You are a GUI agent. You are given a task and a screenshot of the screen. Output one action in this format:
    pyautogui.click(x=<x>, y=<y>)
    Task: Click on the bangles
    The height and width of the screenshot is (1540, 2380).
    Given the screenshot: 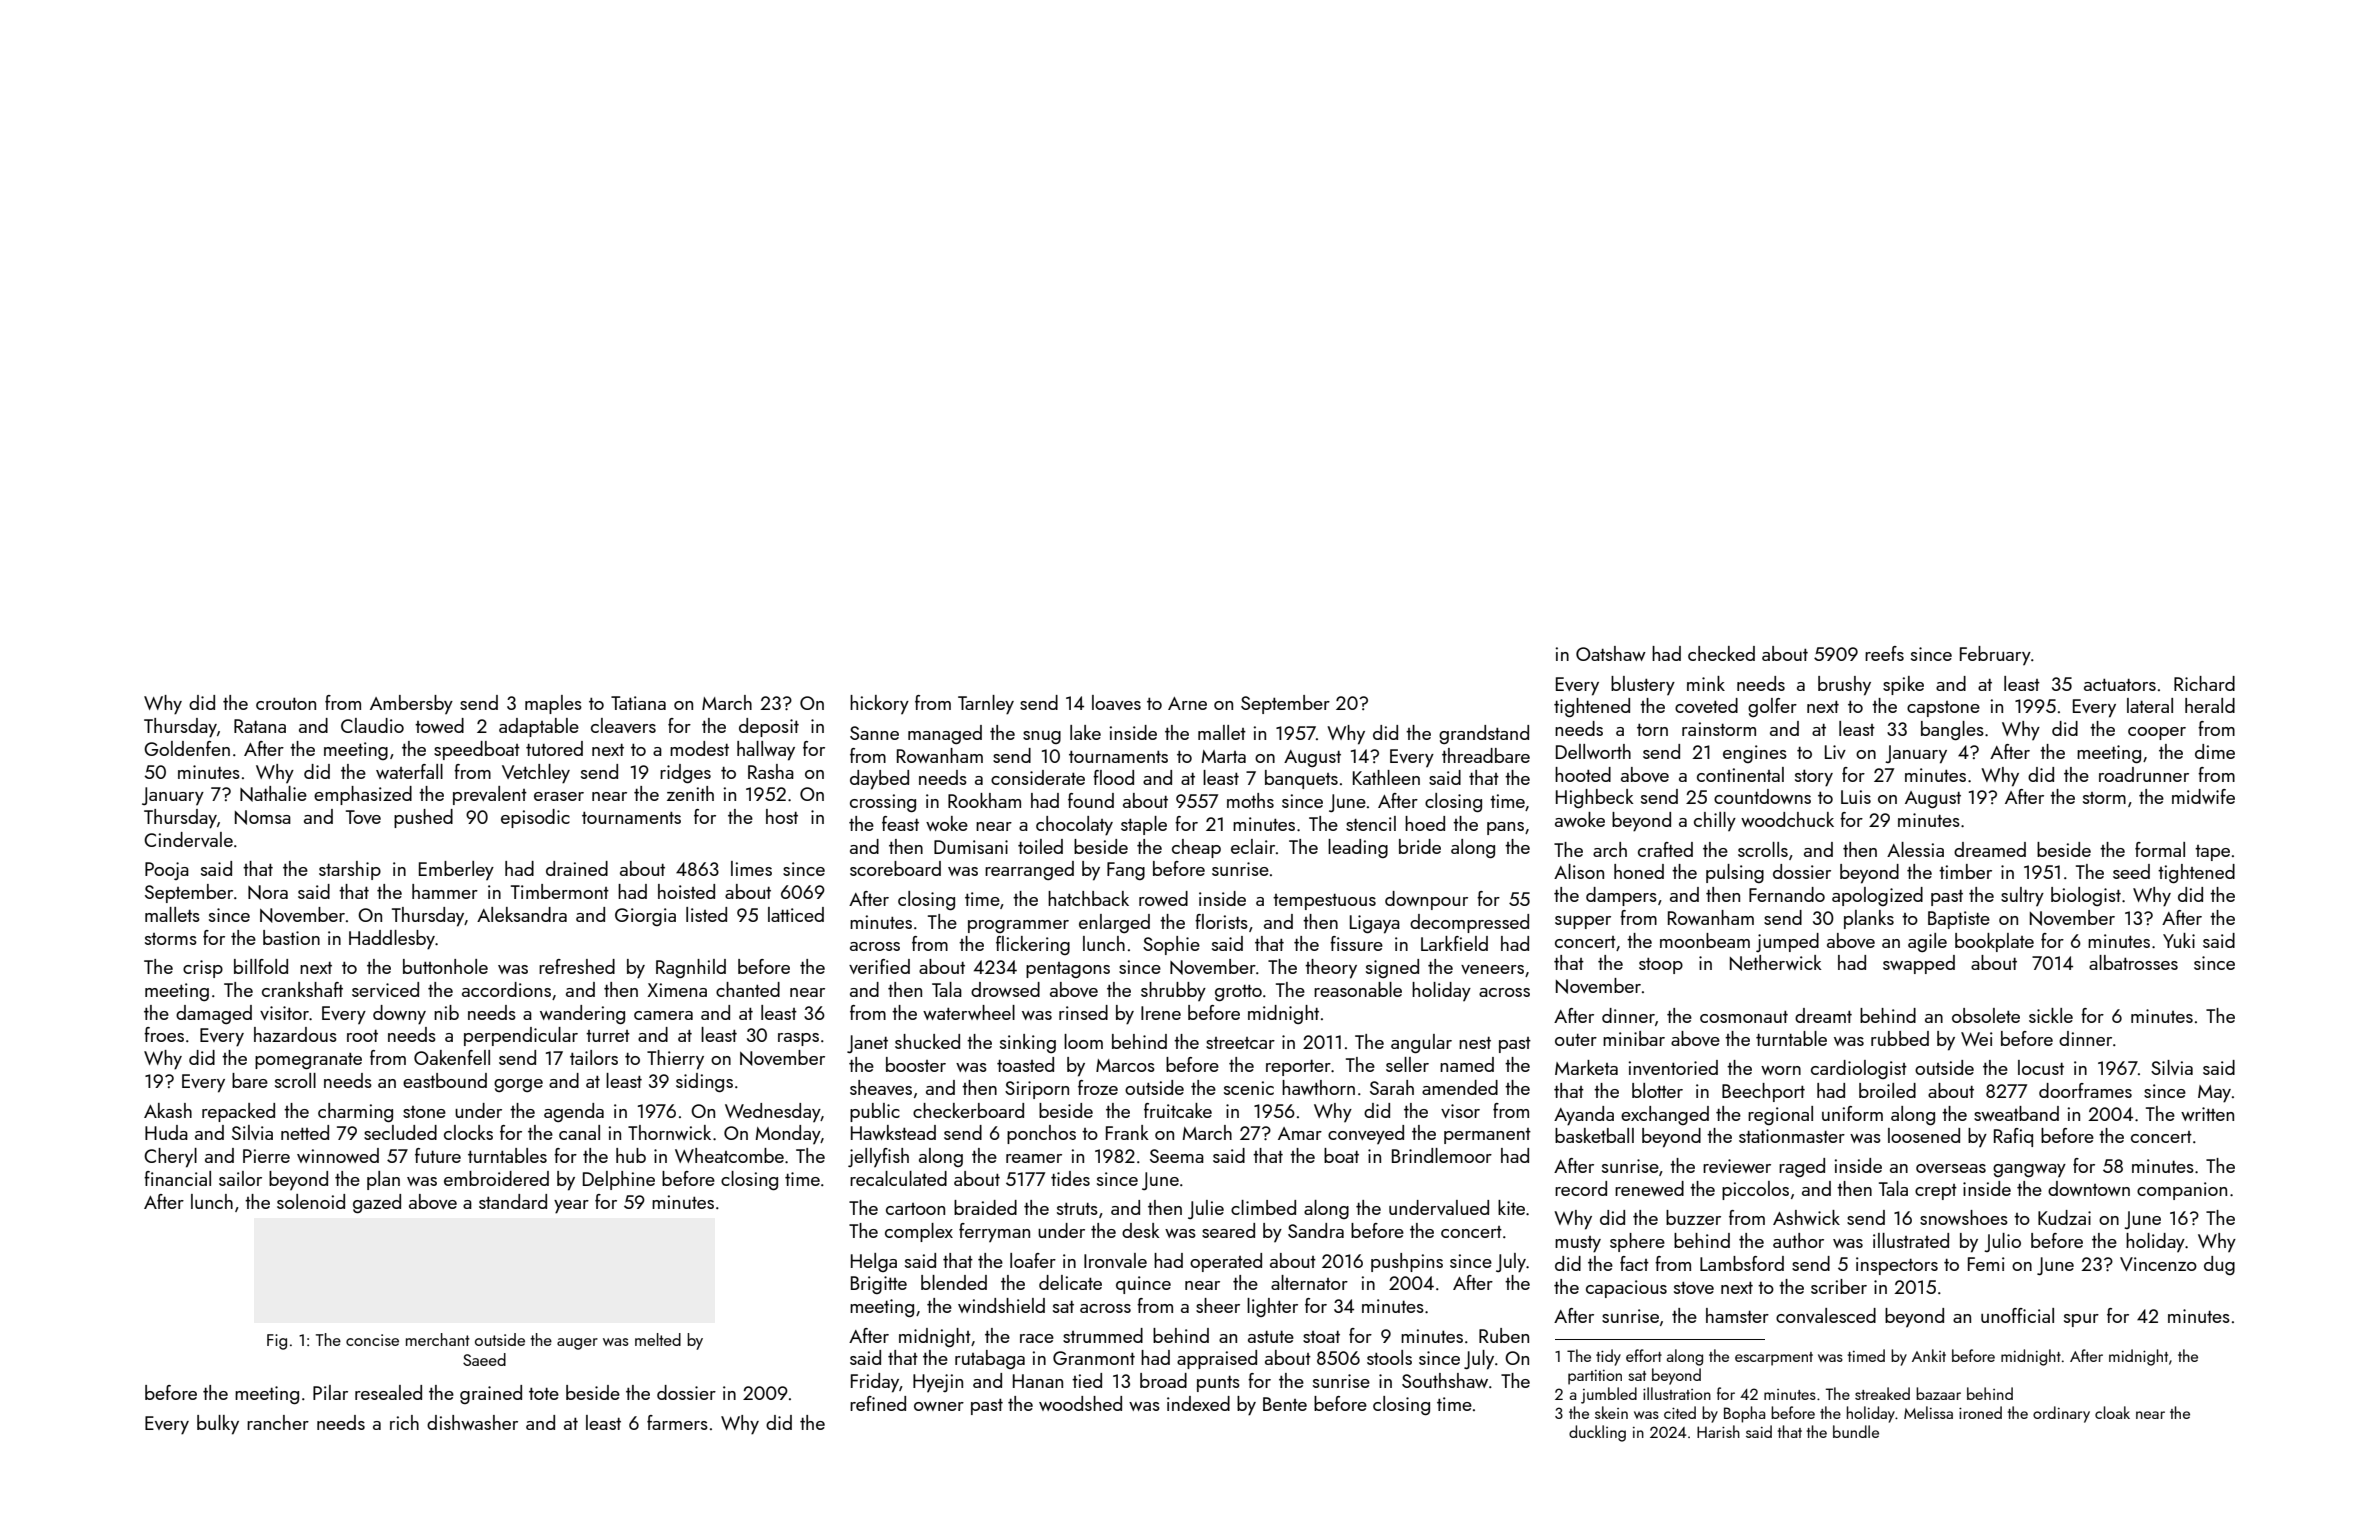 What is the action you would take?
    pyautogui.click(x=1952, y=730)
